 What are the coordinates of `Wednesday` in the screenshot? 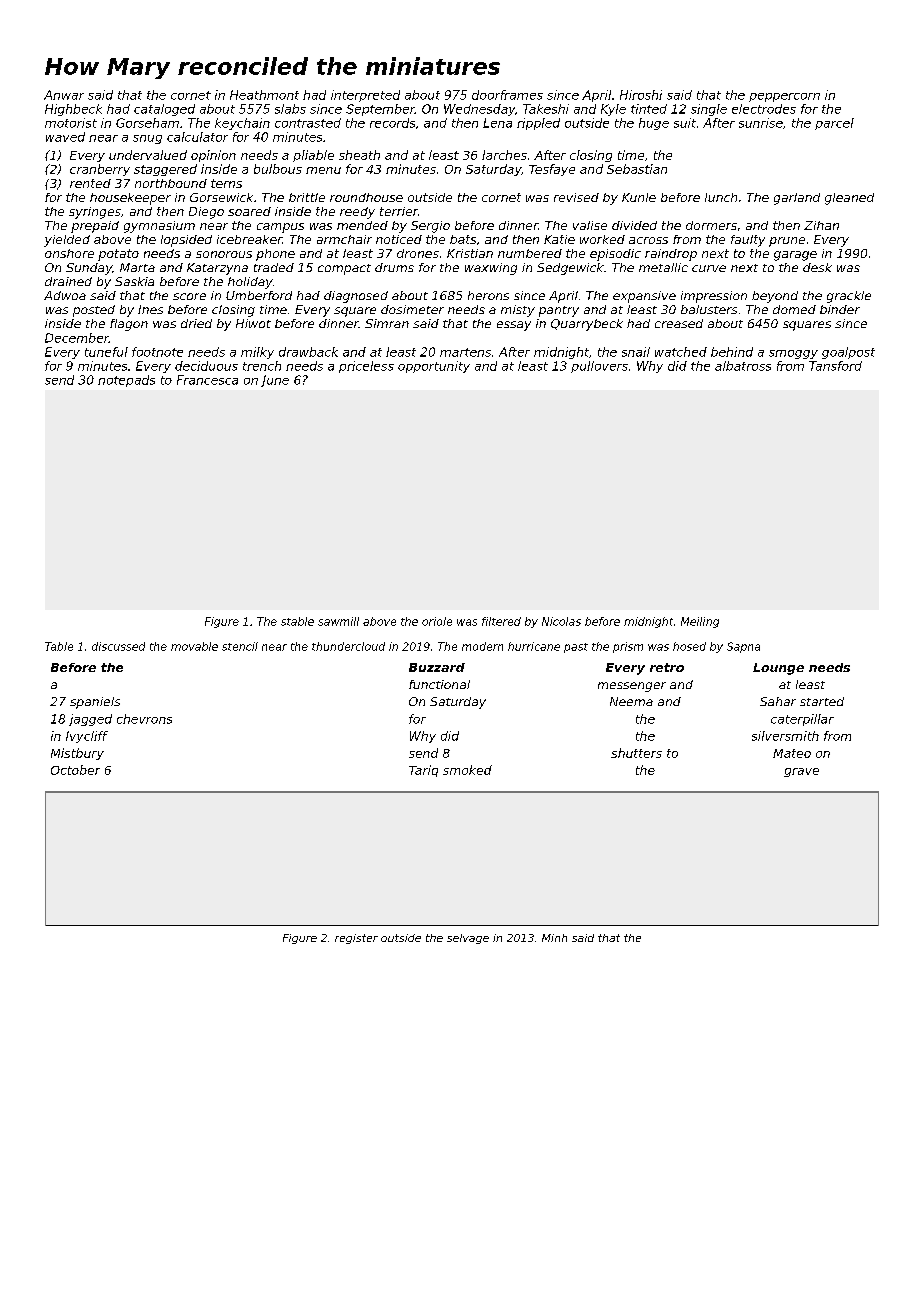 It's located at (479, 110).
